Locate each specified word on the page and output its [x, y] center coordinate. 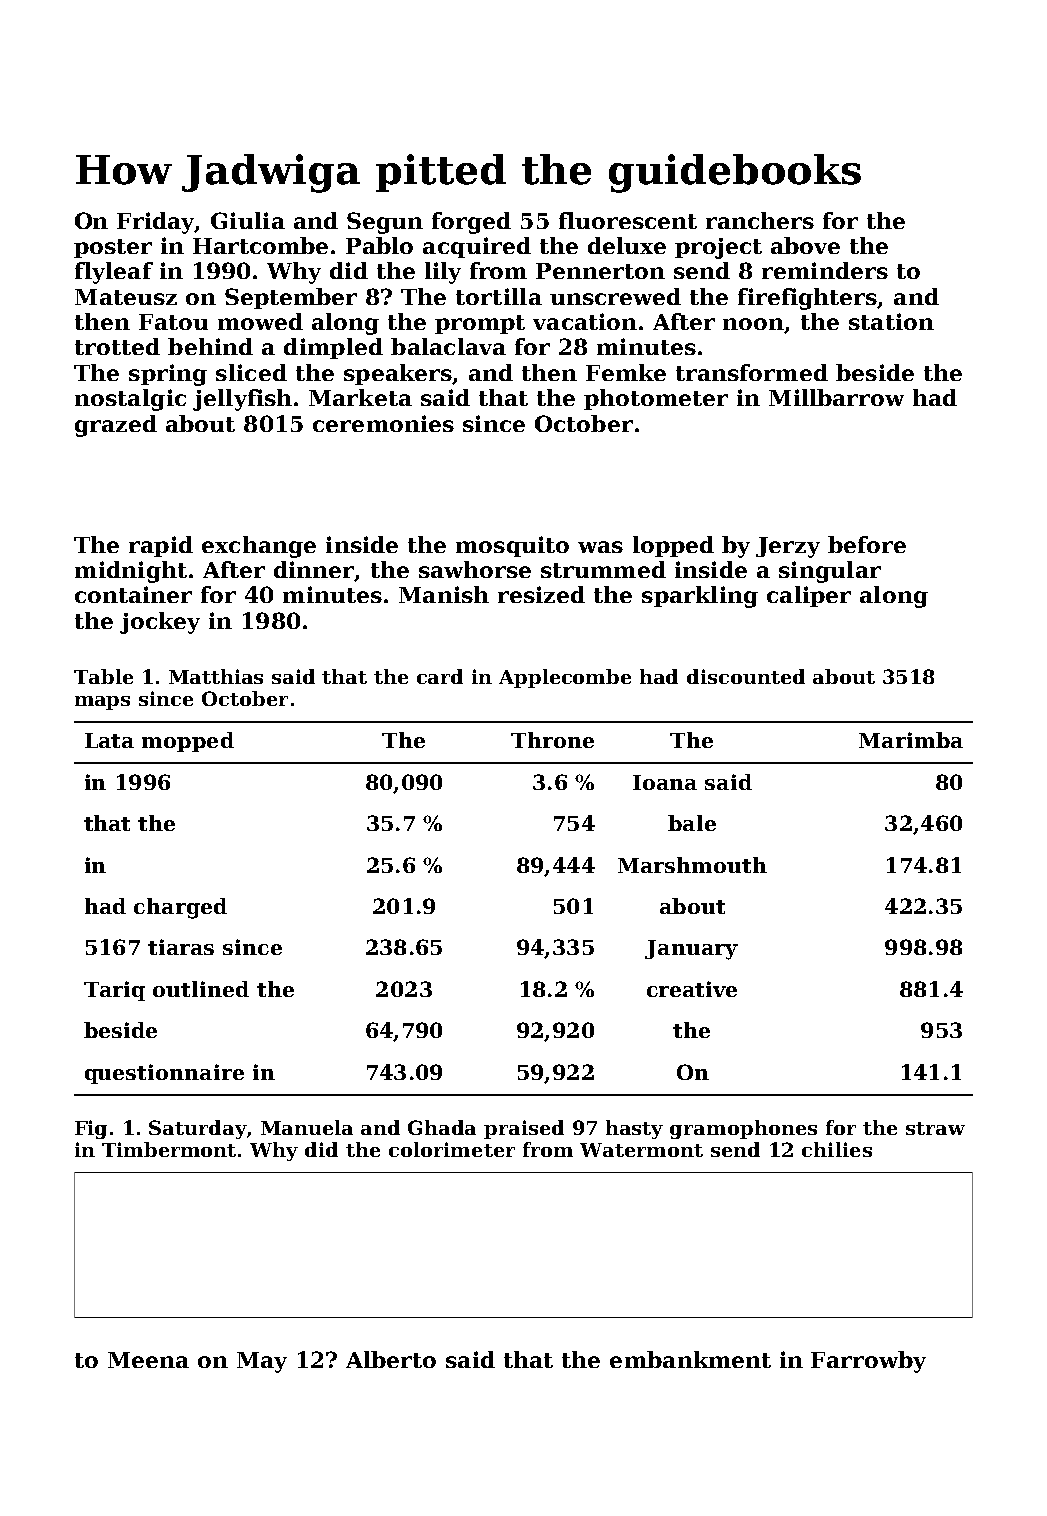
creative [692, 989]
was [600, 547]
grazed [116, 426]
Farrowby [868, 1362]
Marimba [911, 740]
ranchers [760, 220]
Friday [156, 223]
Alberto [391, 1359]
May [262, 1362]
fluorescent [628, 220]
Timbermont [169, 1149]
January [691, 950]
